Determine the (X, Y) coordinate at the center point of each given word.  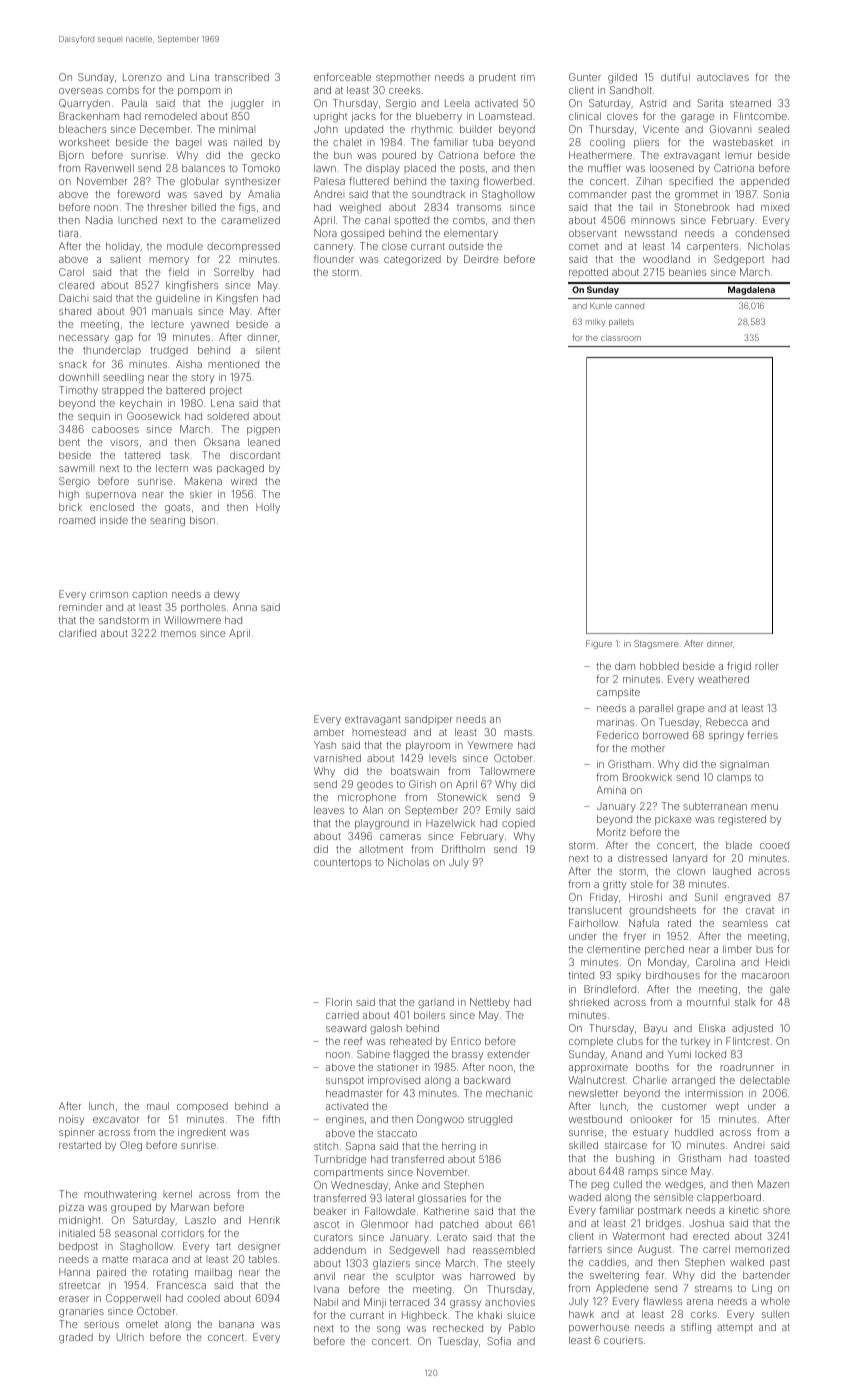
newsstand (651, 233)
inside (114, 520)
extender (508, 1054)
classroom (621, 338)
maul (158, 1106)
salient (125, 259)
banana (236, 1324)
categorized (412, 260)
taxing (464, 182)
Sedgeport (739, 260)
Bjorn (71, 156)
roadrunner (747, 1067)
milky (596, 323)
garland (436, 1003)
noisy (72, 1120)
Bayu (655, 1029)
